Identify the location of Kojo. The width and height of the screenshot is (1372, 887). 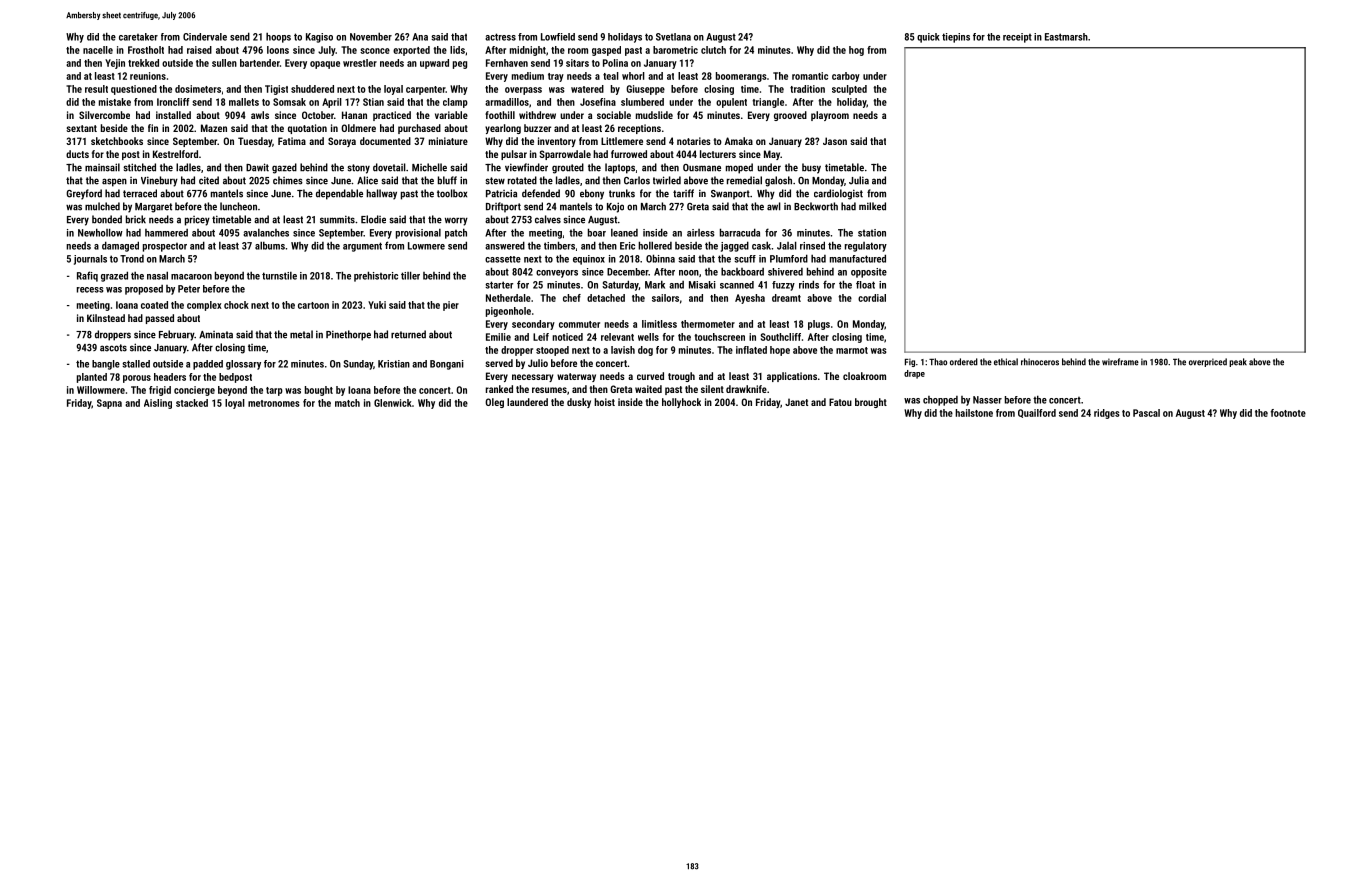
(615, 207).
